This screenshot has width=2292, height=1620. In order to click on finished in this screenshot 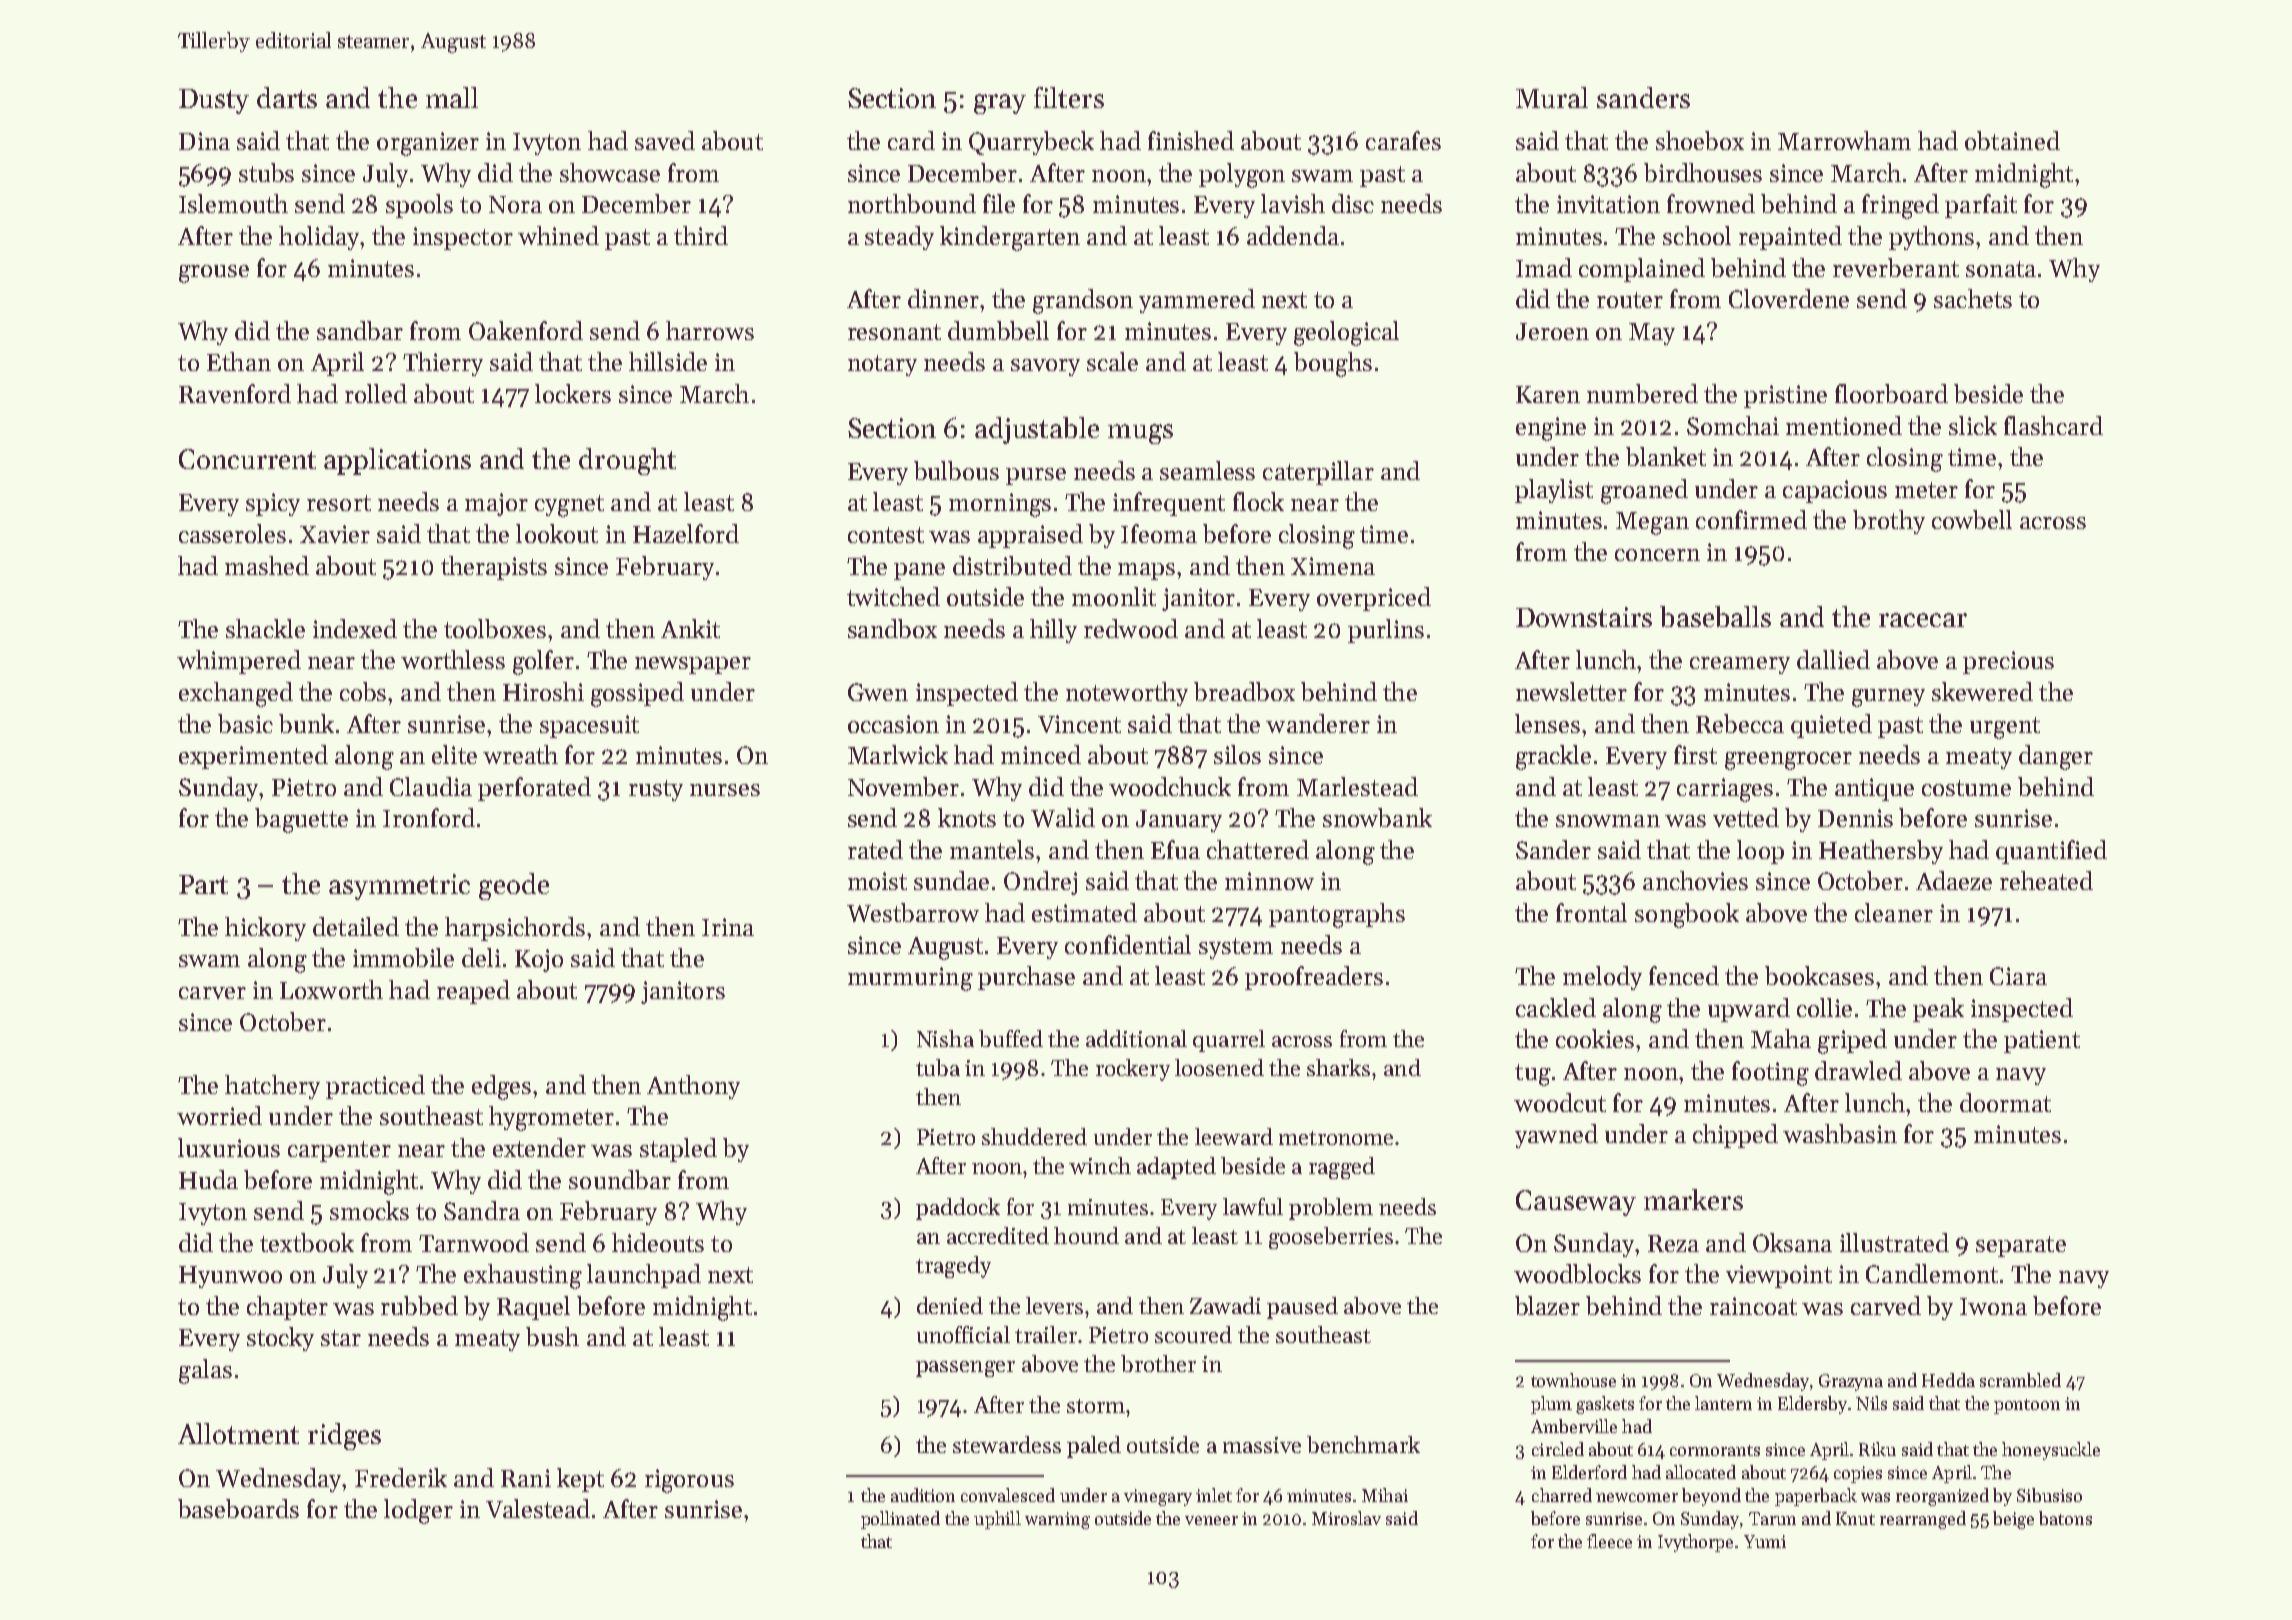, I will do `click(1191, 140)`.
